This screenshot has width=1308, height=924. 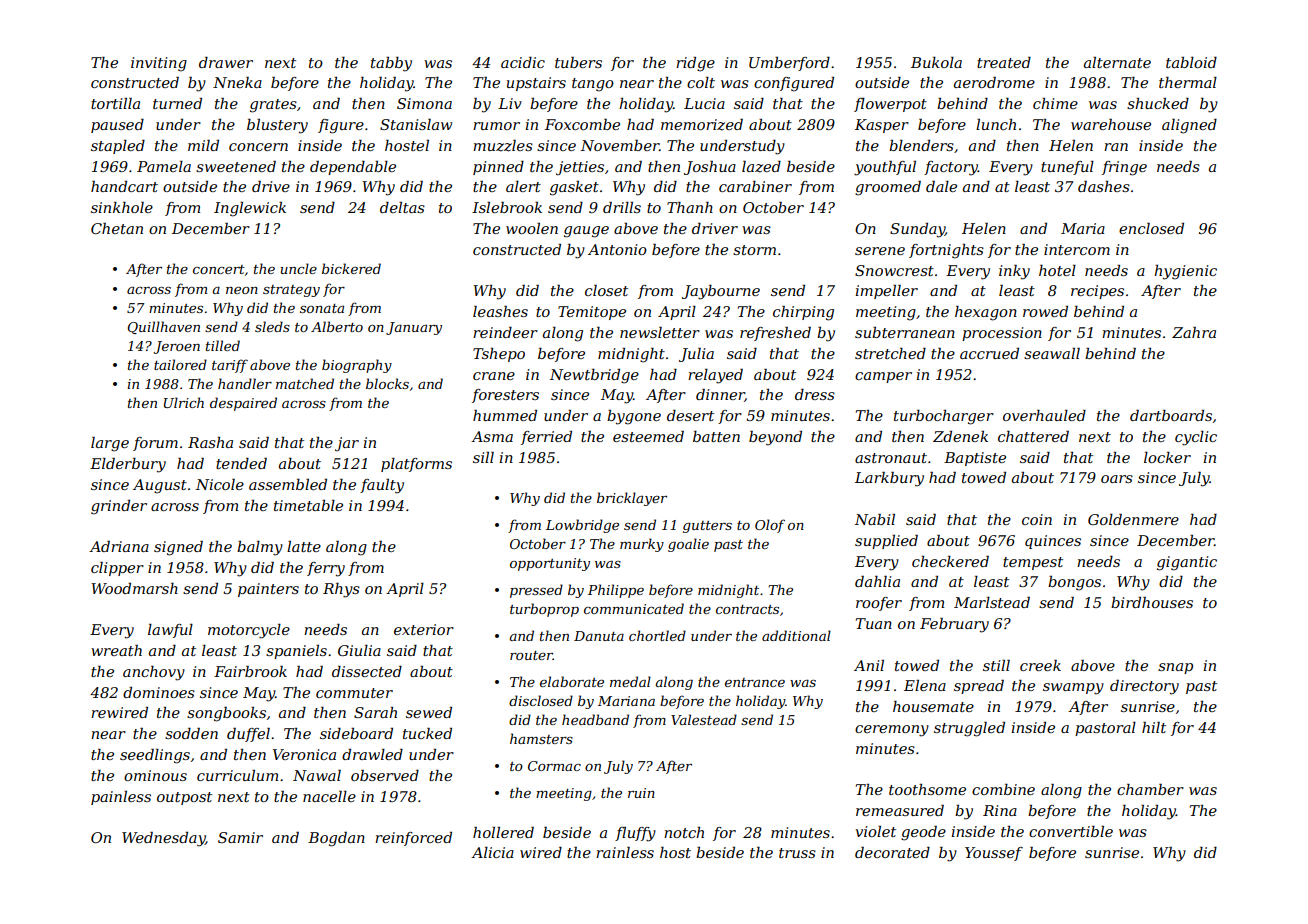 I want to click on painters, so click(x=268, y=590).
